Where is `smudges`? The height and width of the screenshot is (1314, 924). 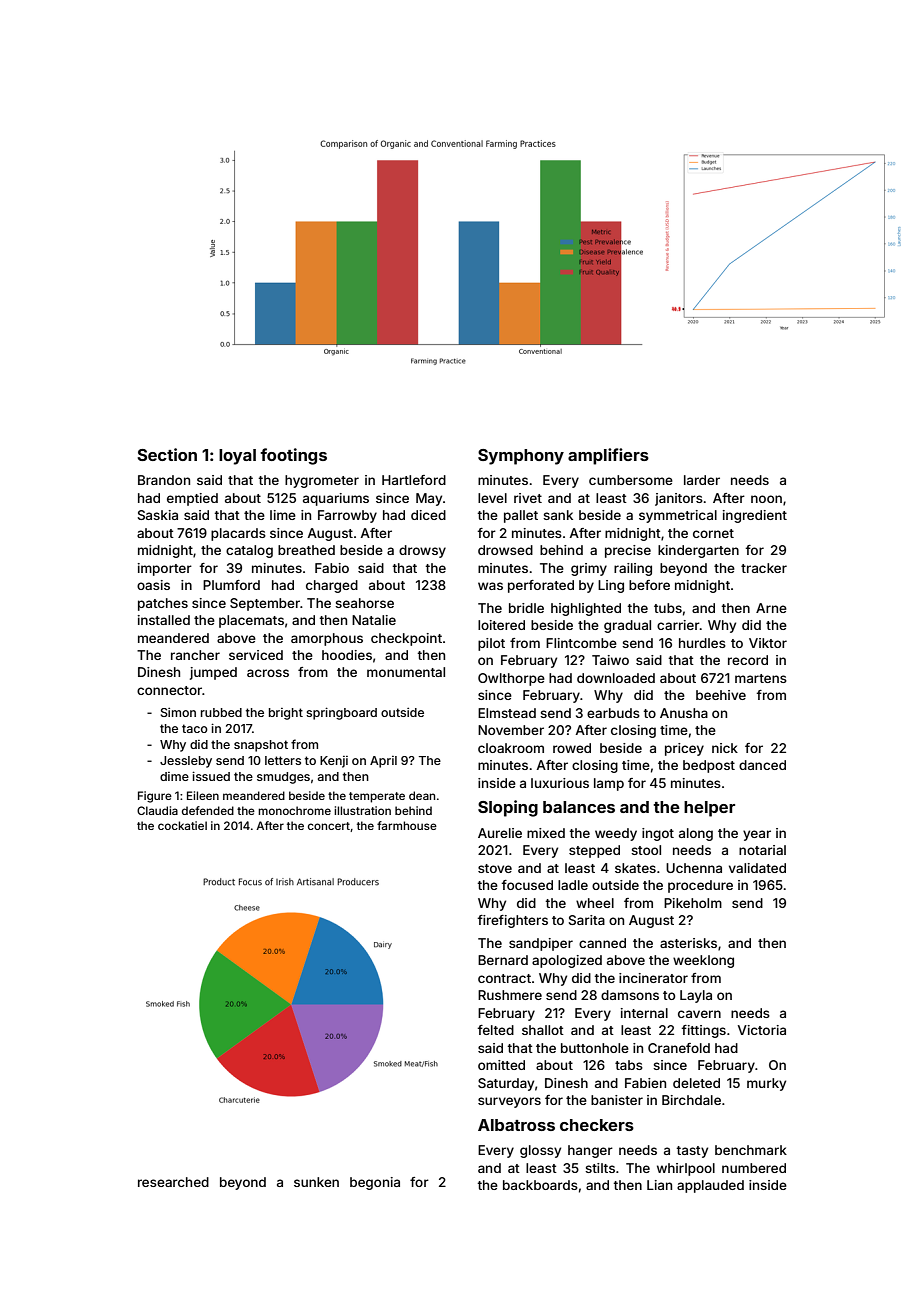 smudges is located at coordinates (283, 778).
